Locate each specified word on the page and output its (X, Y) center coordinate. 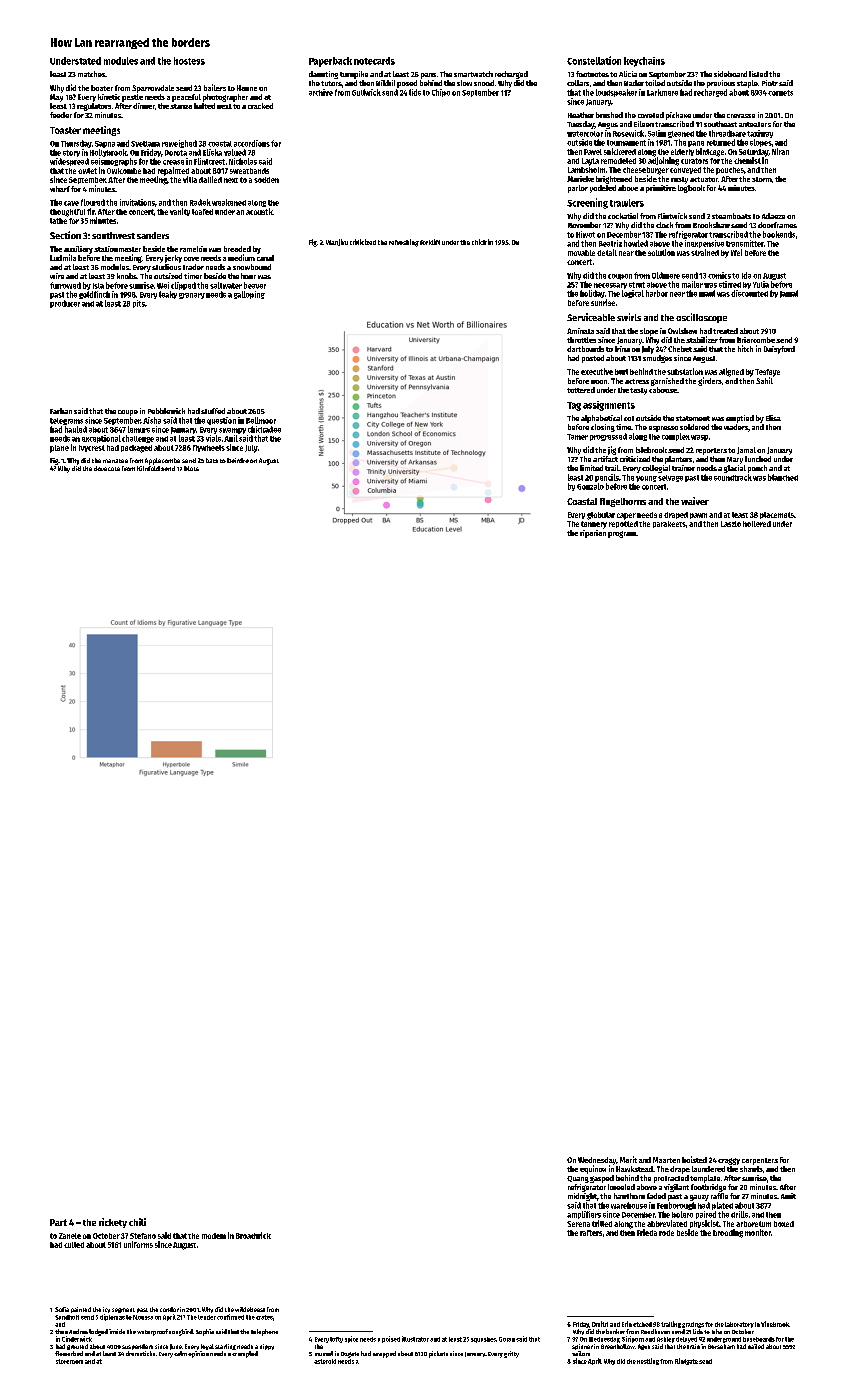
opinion (198, 1354)
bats (212, 460)
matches (91, 74)
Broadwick (253, 1235)
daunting (323, 75)
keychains (644, 62)
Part (58, 1222)
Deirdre (238, 460)
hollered (757, 524)
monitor (758, 1232)
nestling (648, 1361)
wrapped (384, 1354)
